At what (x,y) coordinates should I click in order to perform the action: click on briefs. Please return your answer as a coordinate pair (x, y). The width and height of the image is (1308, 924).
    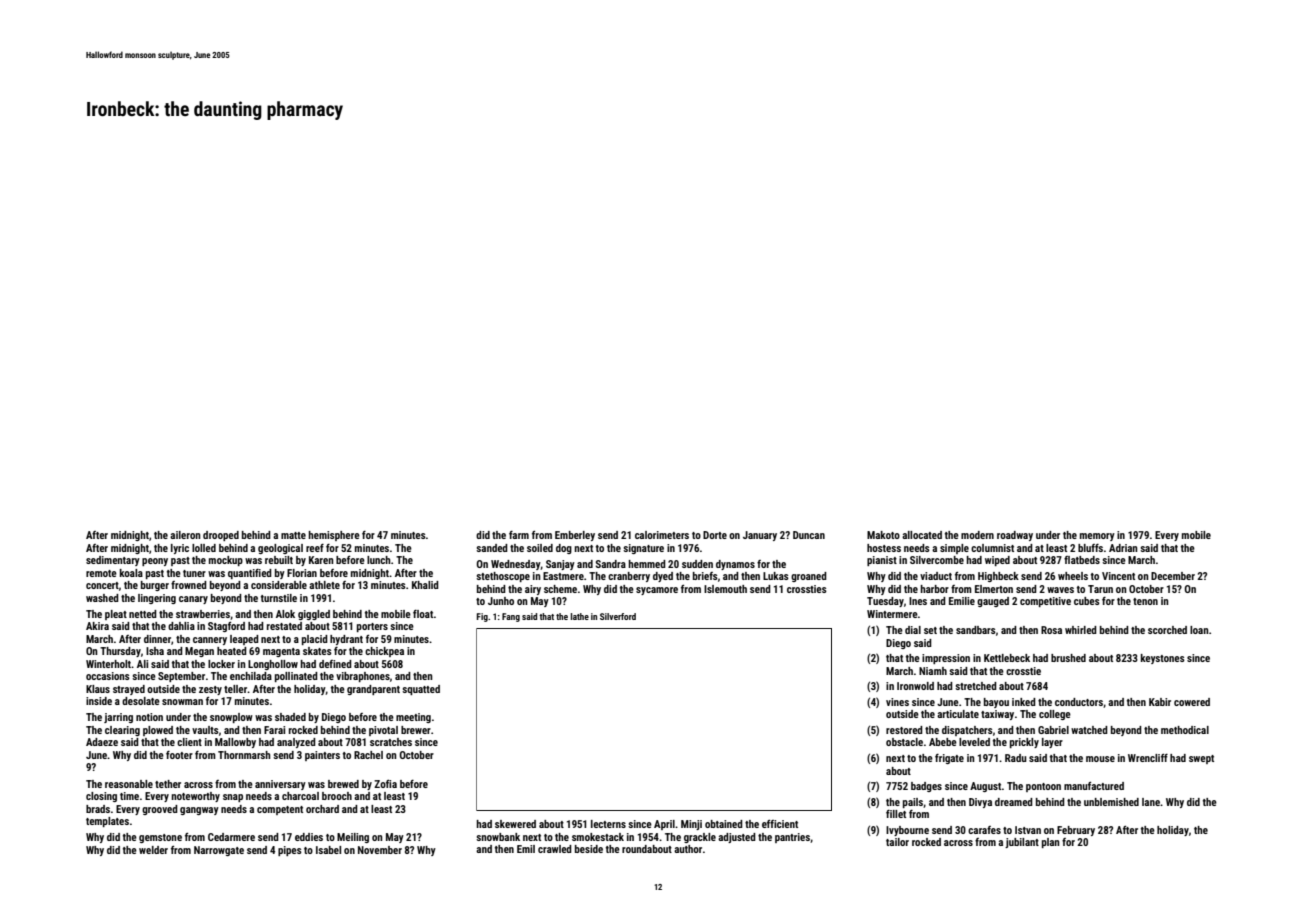
    Looking at the image, I should click on (705, 576).
